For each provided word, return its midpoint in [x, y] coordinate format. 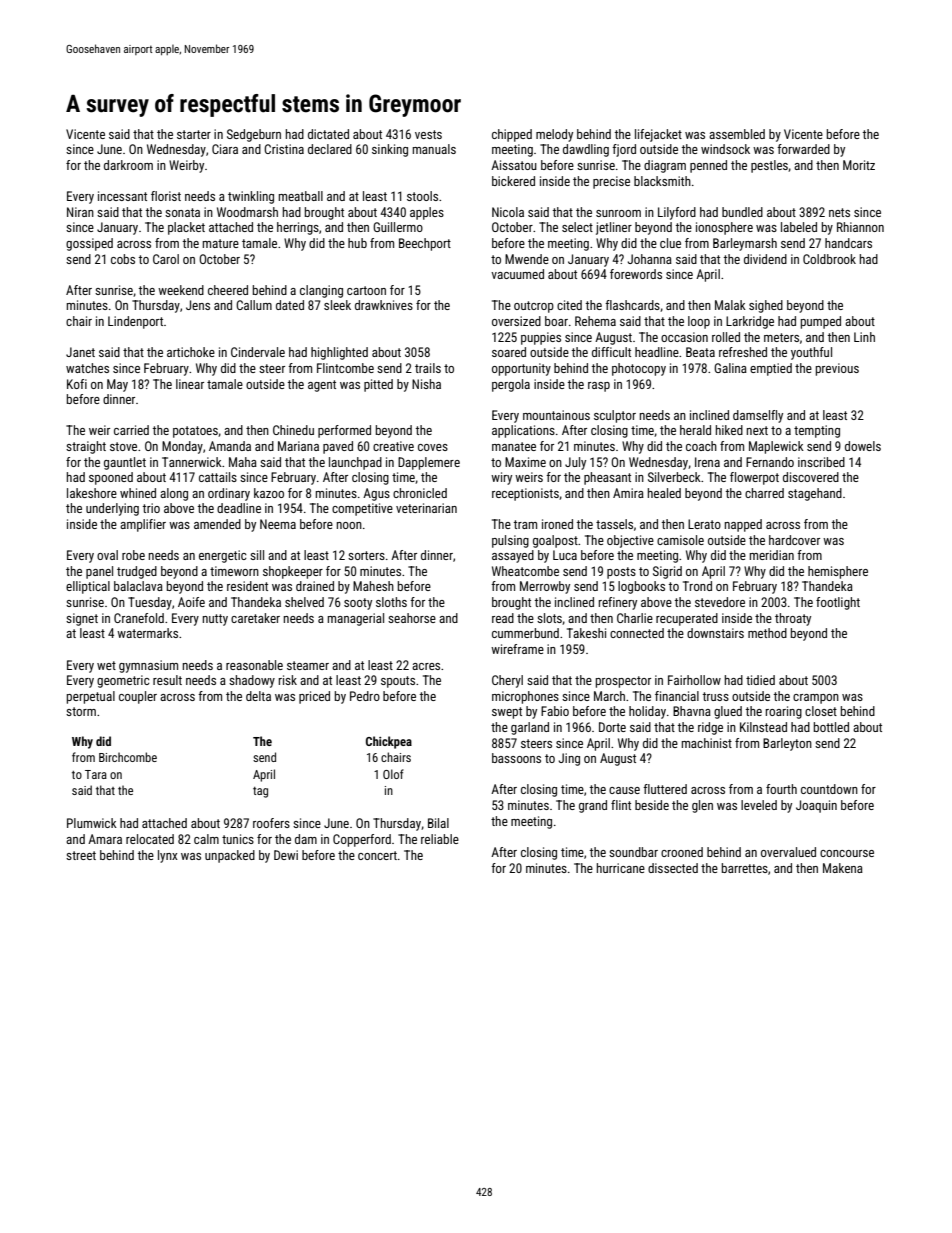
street [81, 855]
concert [377, 855]
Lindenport [135, 322]
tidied [760, 680]
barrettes [745, 868]
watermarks [147, 633]
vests [428, 134]
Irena [707, 462]
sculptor [615, 416]
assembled [737, 134]
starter [194, 134]
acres [426, 666]
